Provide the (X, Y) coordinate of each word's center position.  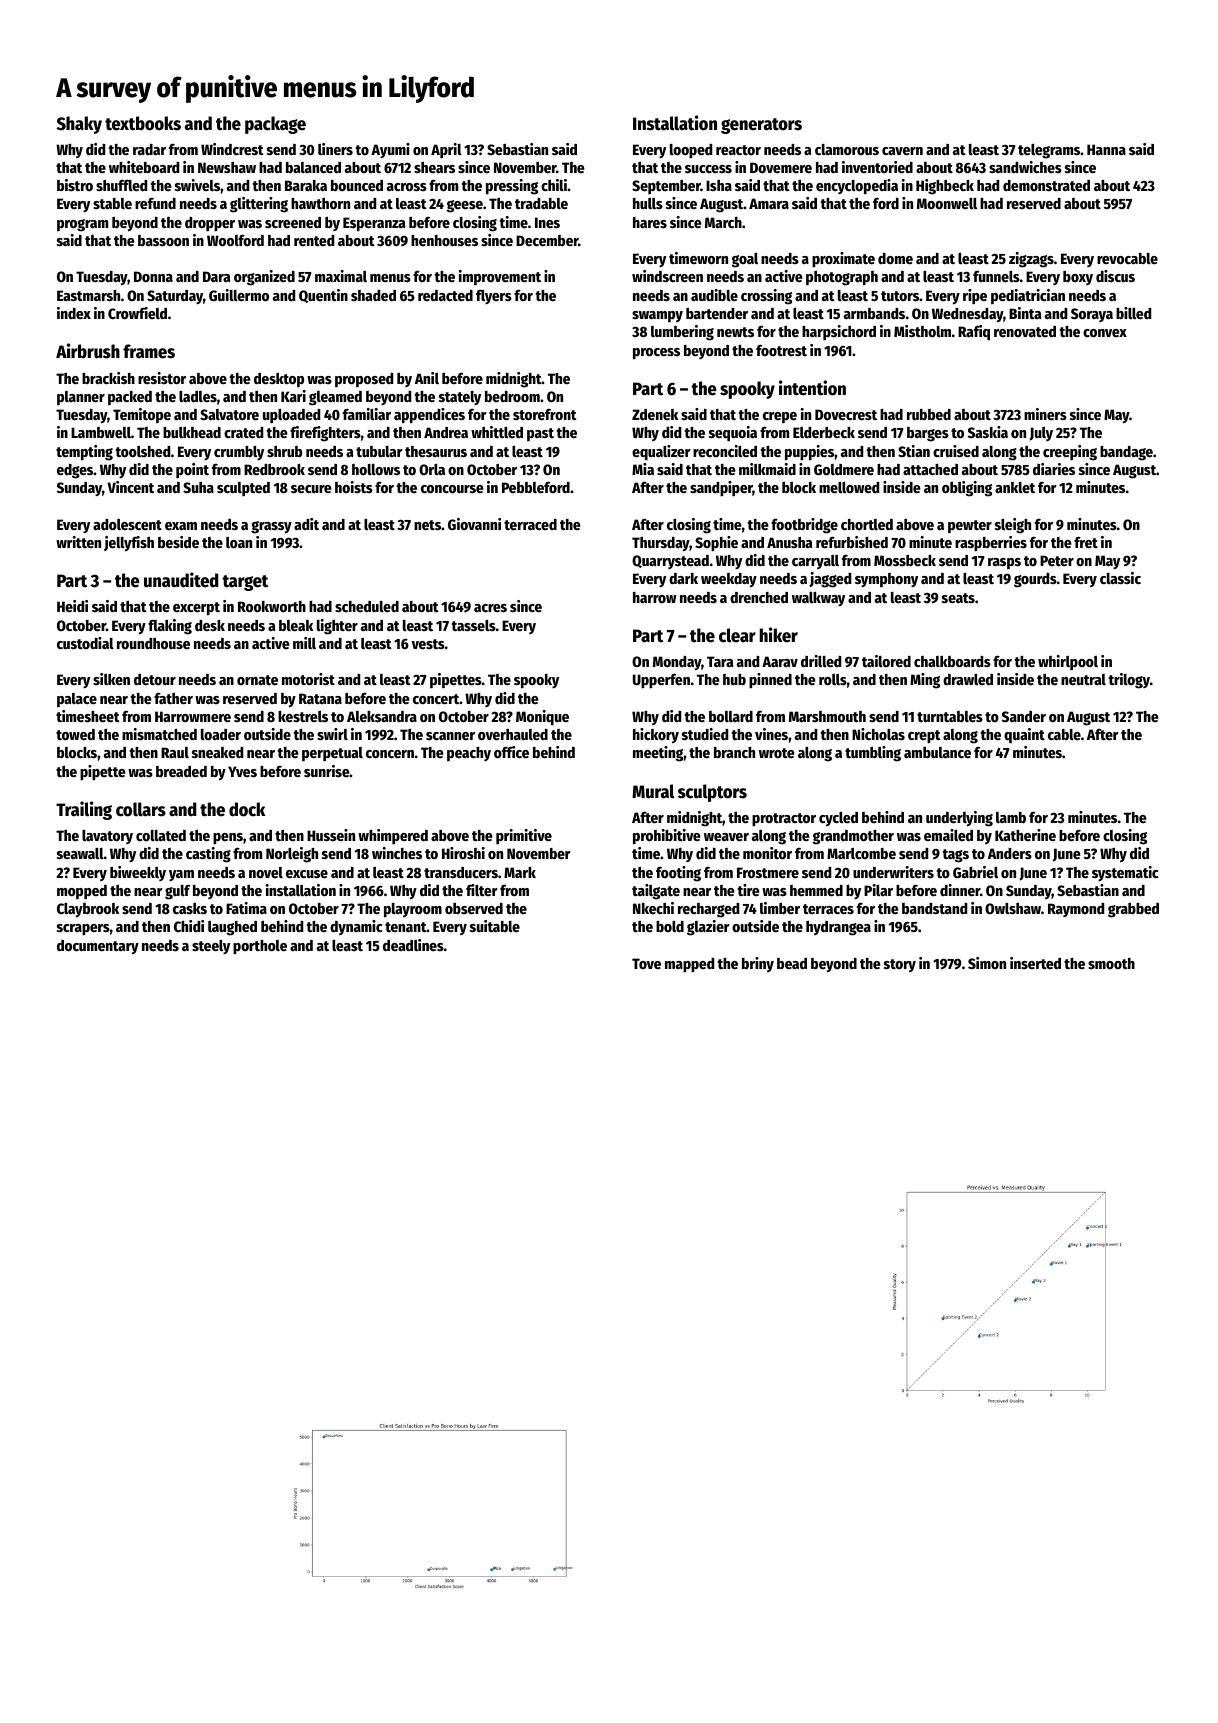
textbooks (143, 123)
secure (311, 489)
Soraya (1092, 315)
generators (761, 126)
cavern (902, 151)
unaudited (181, 580)
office (511, 752)
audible (714, 295)
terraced (530, 524)
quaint (1024, 735)
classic (1120, 578)
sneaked (217, 752)
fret (1086, 542)
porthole (260, 947)
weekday (729, 580)
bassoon (163, 240)
